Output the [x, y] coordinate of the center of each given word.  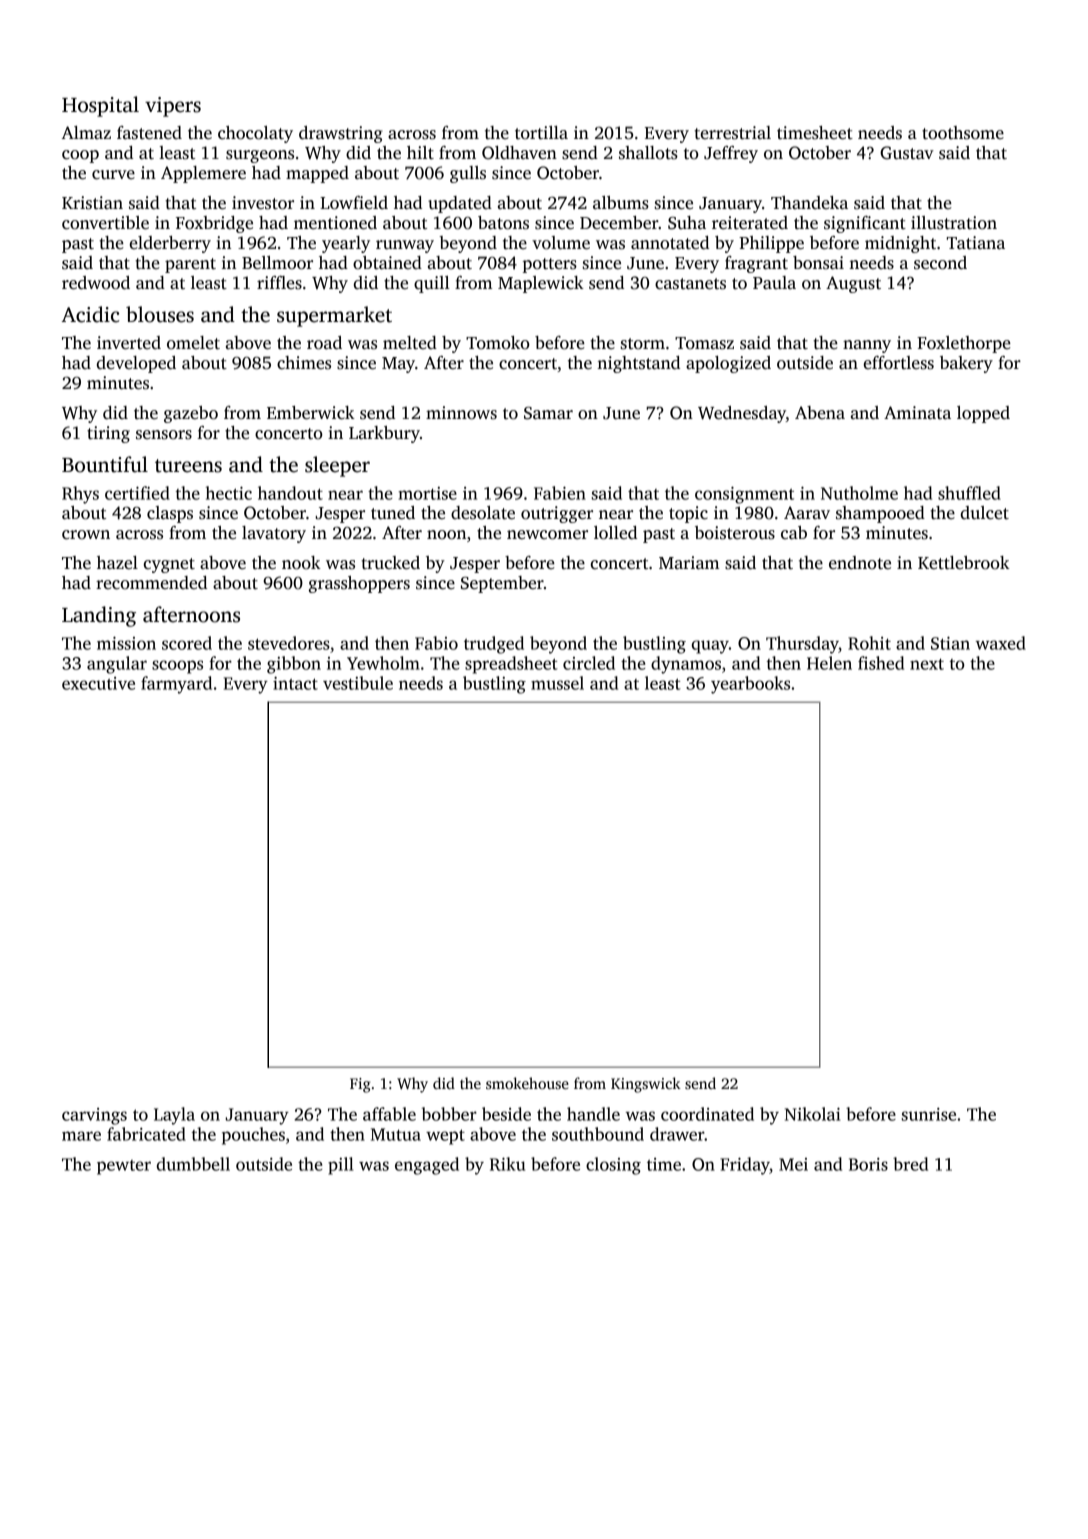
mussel [557, 683]
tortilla [541, 133]
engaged [427, 1166]
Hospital [100, 106]
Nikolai [812, 1114]
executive [98, 683]
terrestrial [732, 133]
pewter [124, 1167]
